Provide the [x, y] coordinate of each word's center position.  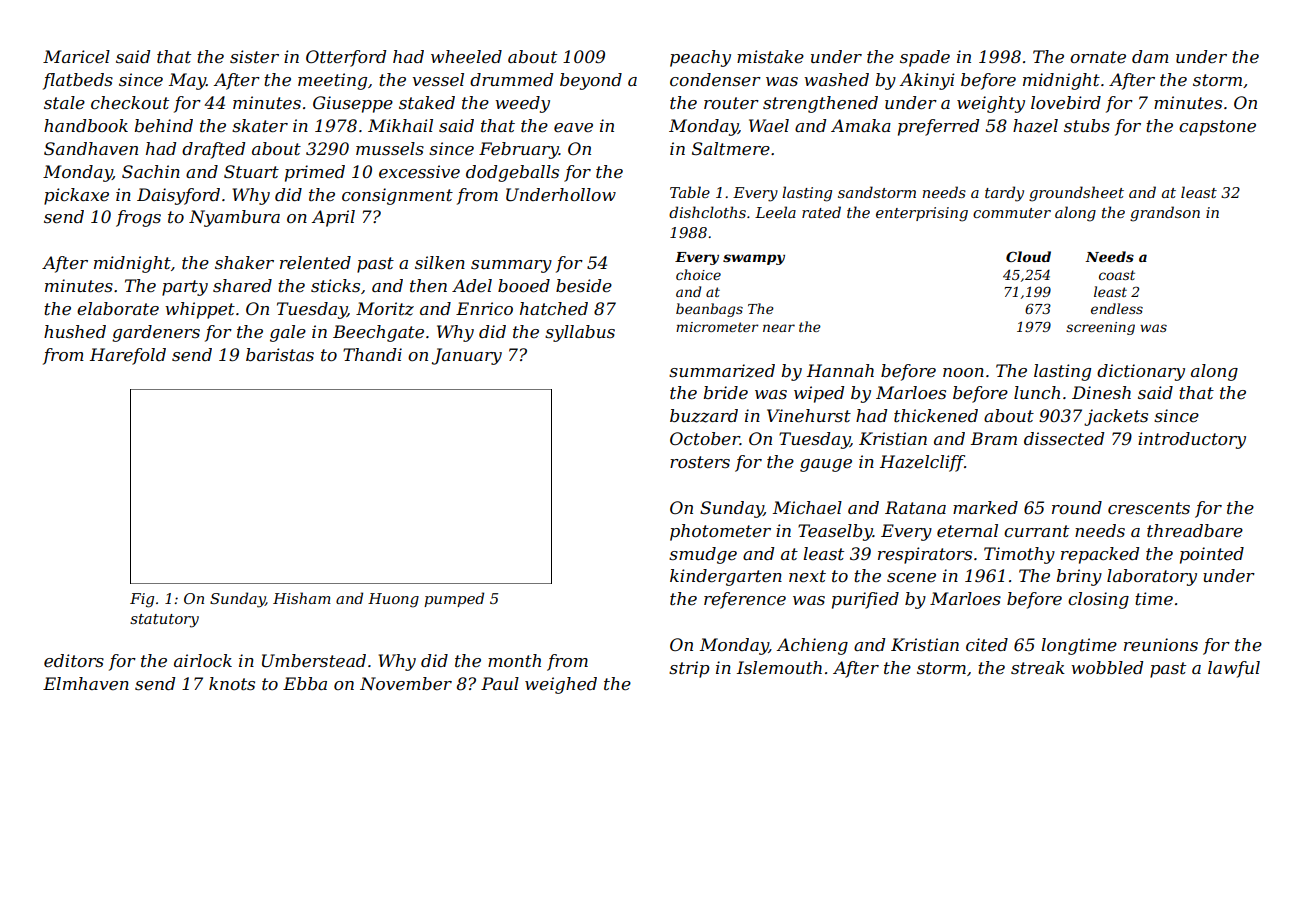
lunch [1037, 392]
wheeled [466, 56]
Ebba [305, 683]
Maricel [76, 56]
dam [1150, 56]
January [467, 356]
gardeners [156, 333]
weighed [561, 685]
